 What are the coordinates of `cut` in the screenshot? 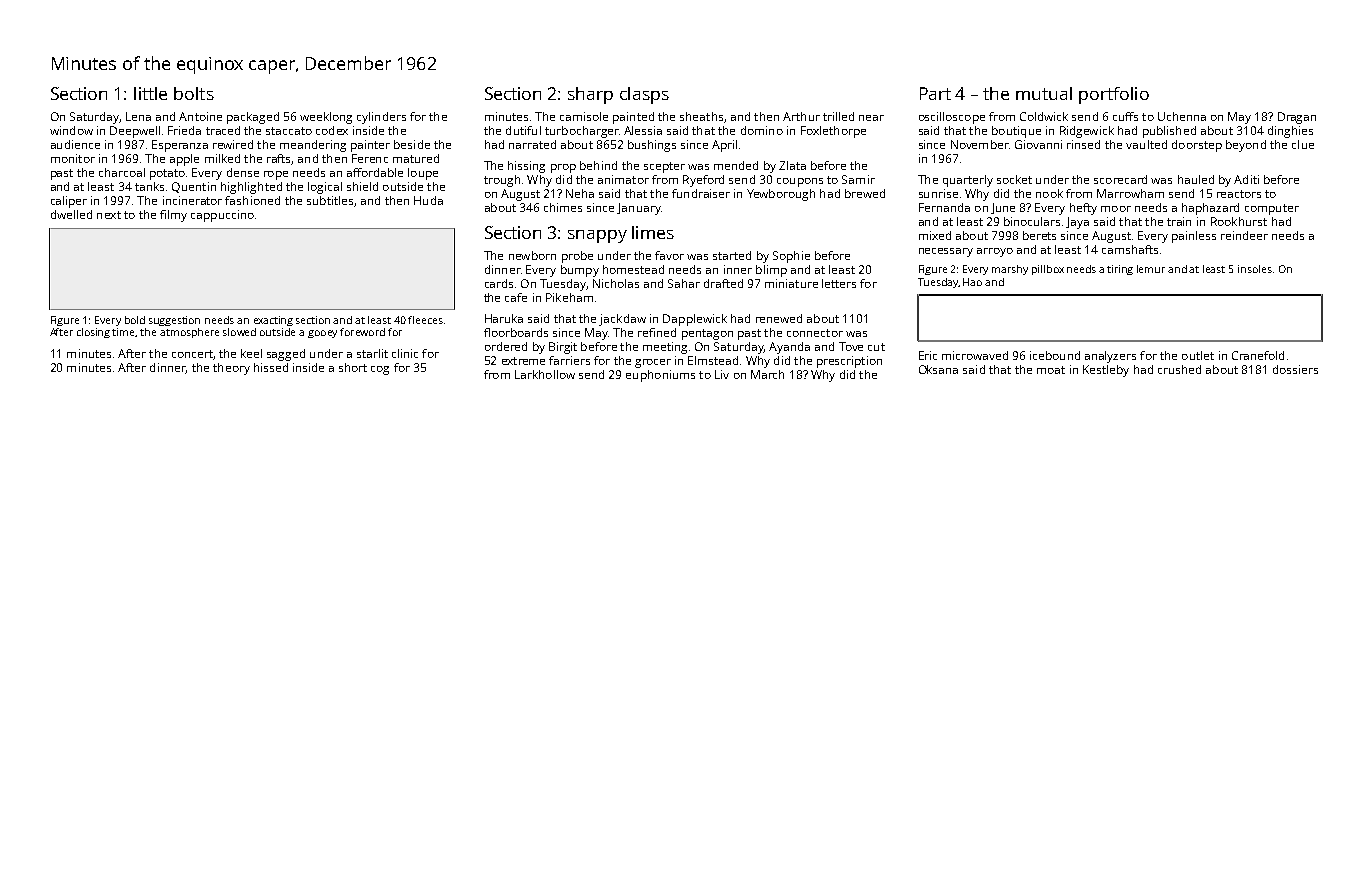 It's located at (876, 347).
